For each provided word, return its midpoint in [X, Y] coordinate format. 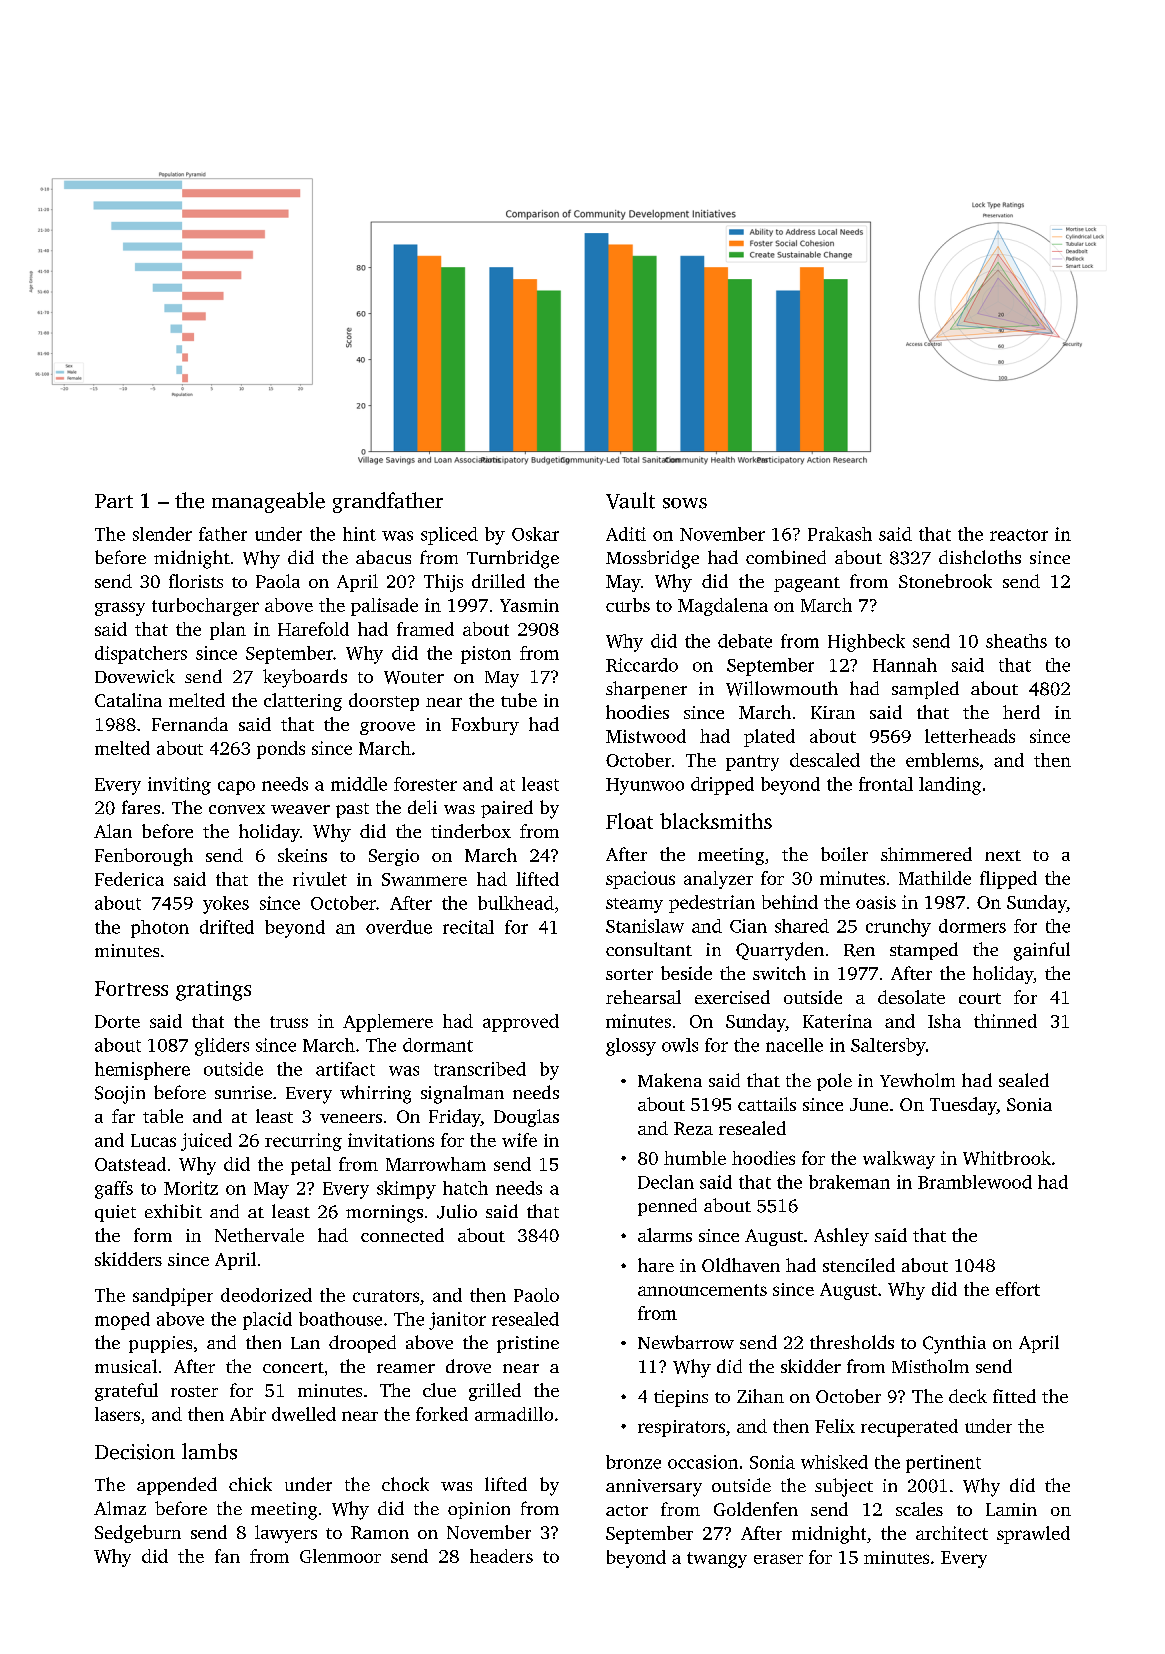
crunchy [898, 928]
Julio [457, 1211]
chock [405, 1484]
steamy [634, 905]
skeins [302, 855]
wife [519, 1140]
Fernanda [190, 724]
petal [311, 1166]
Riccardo [642, 665]
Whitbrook [1007, 1158]
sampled [925, 690]
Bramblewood [975, 1182]
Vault [630, 500]
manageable [268, 502]
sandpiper [173, 1297]
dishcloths [980, 557]
